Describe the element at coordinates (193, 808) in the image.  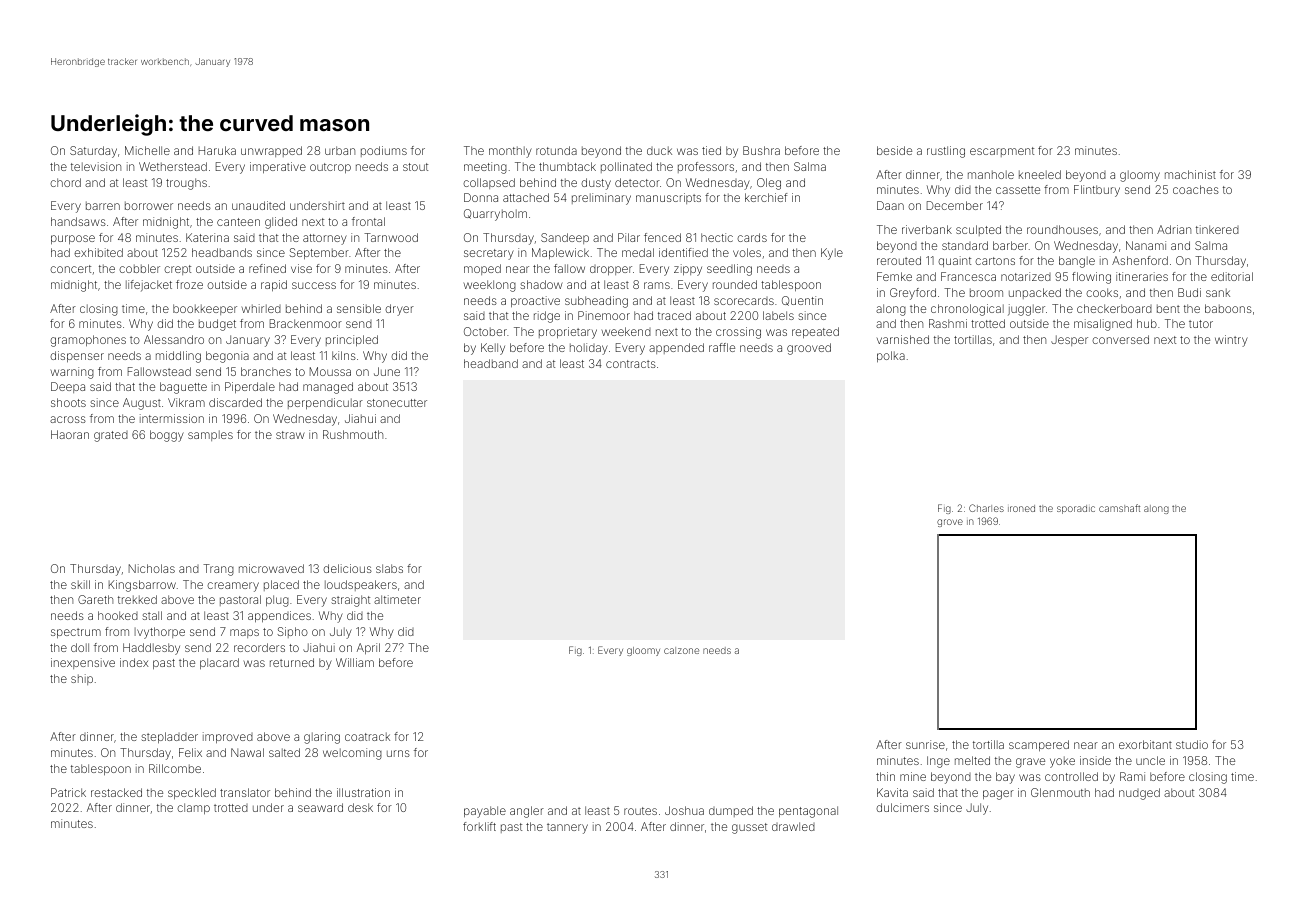
I see `clamp` at that location.
